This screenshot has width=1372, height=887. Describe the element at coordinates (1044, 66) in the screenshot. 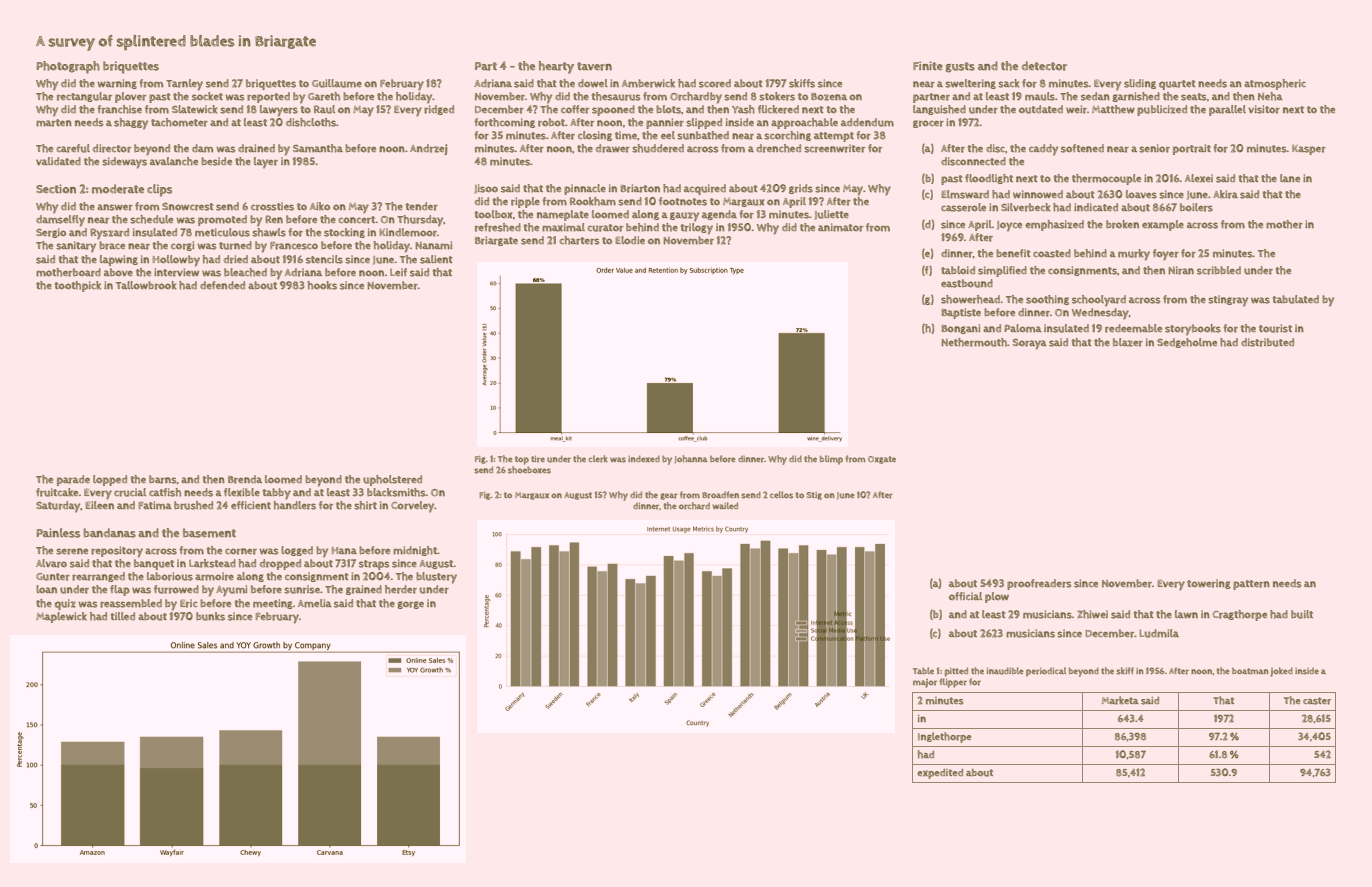

I see `detector` at that location.
